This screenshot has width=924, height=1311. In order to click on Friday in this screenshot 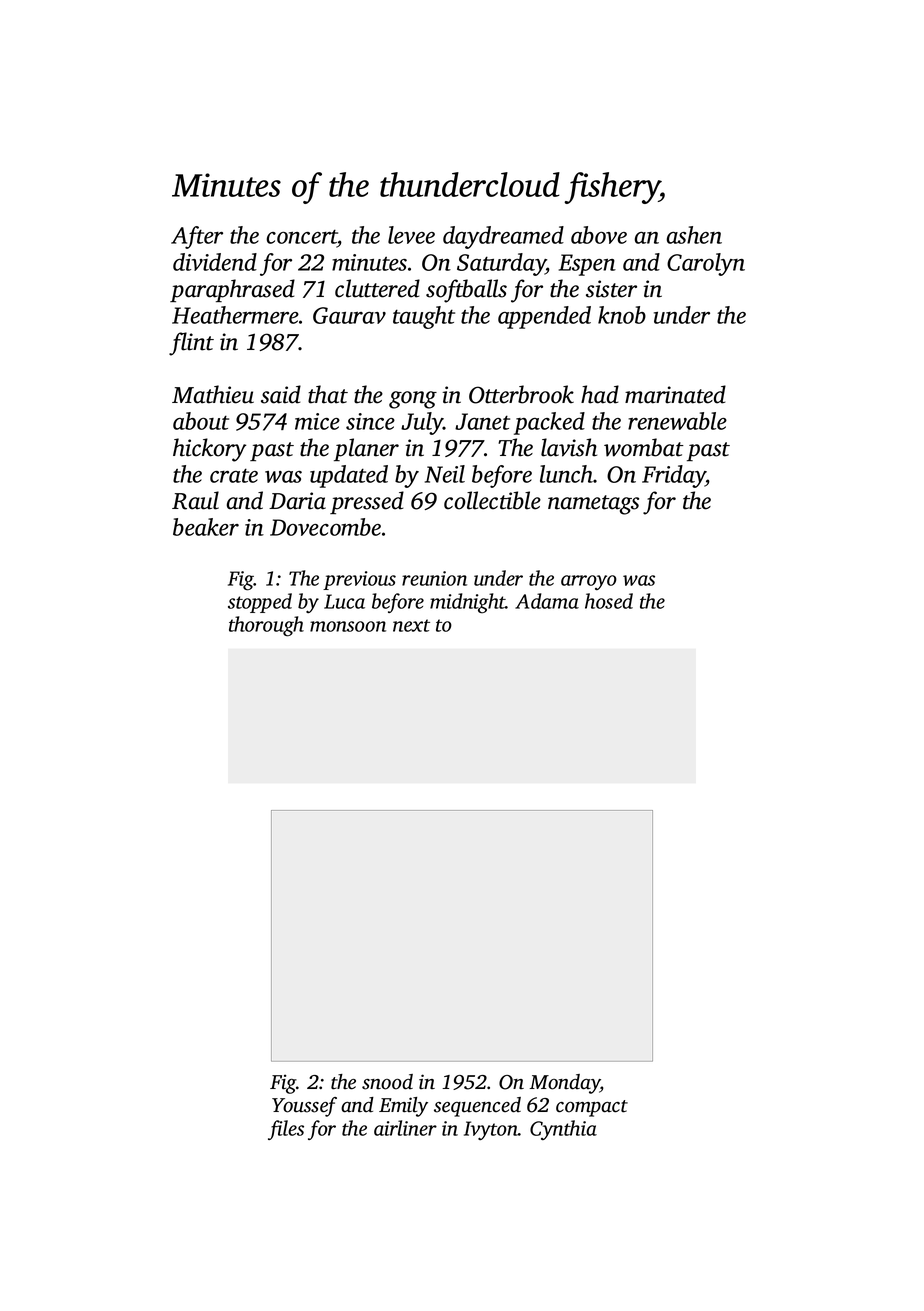, I will do `click(674, 476)`.
